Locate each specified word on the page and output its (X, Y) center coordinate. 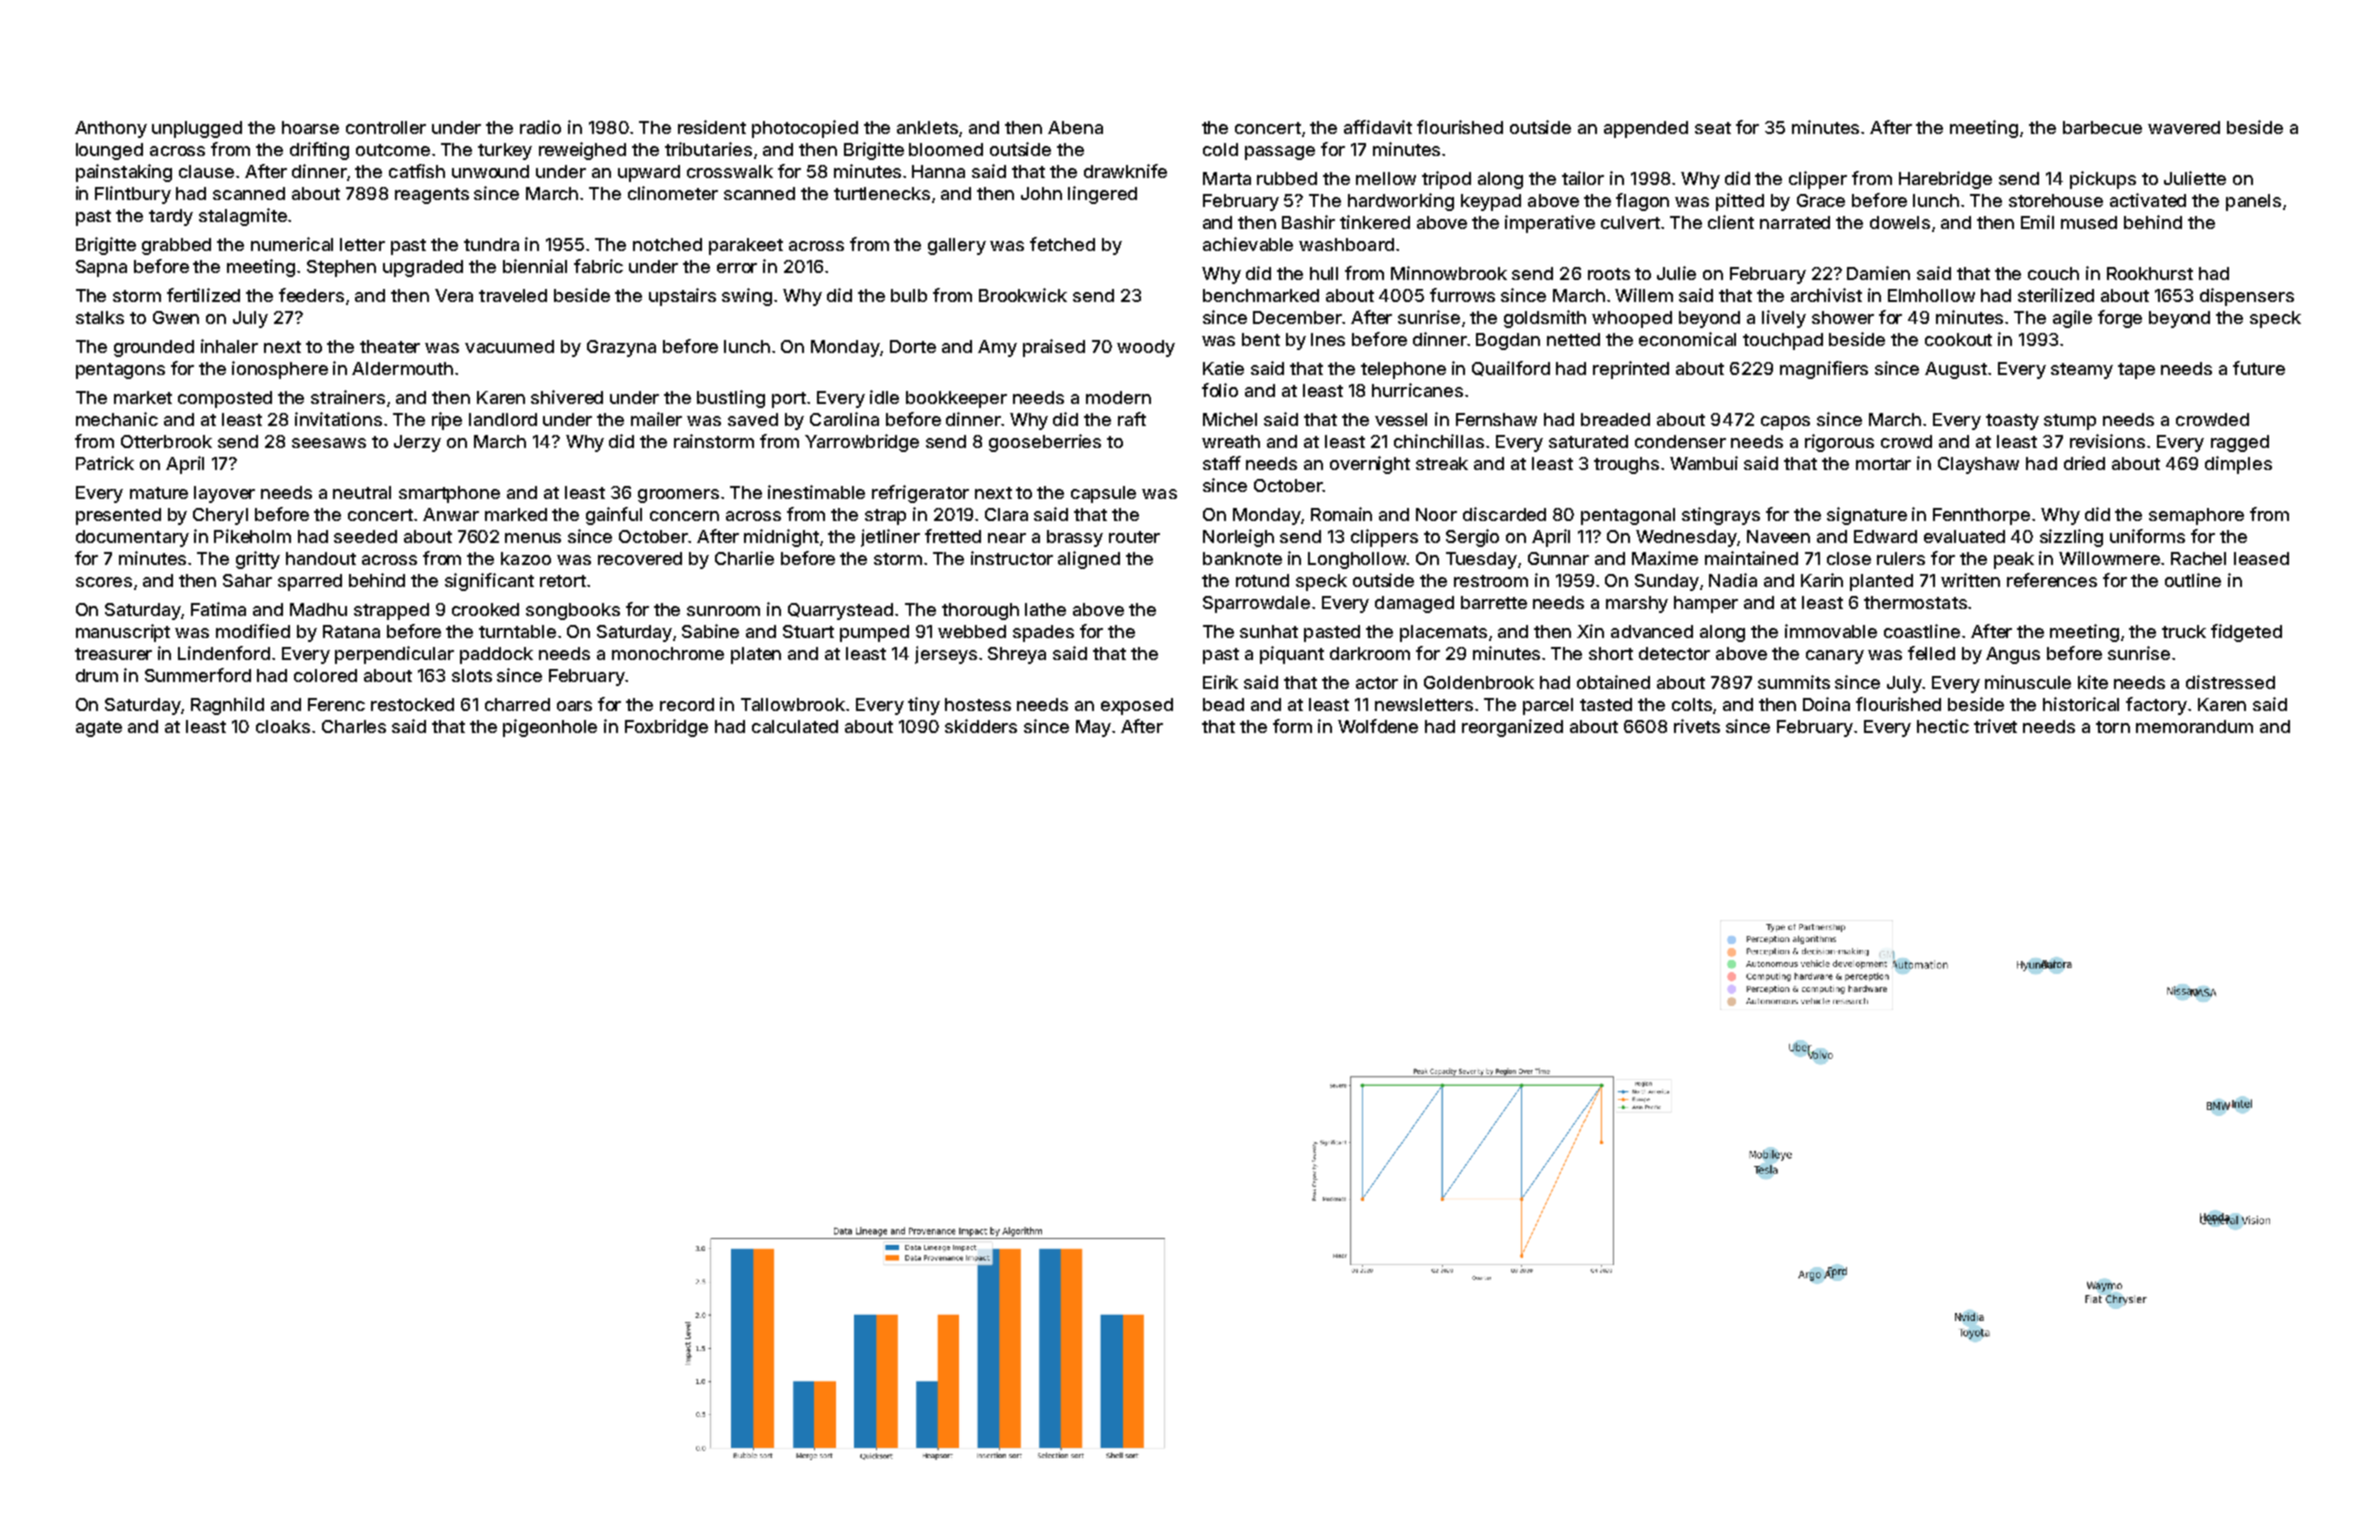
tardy (171, 217)
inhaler (229, 346)
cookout (1958, 339)
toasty (2012, 422)
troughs (1626, 465)
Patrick (105, 463)
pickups (2103, 180)
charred (517, 704)
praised (1054, 348)
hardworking (1401, 202)
